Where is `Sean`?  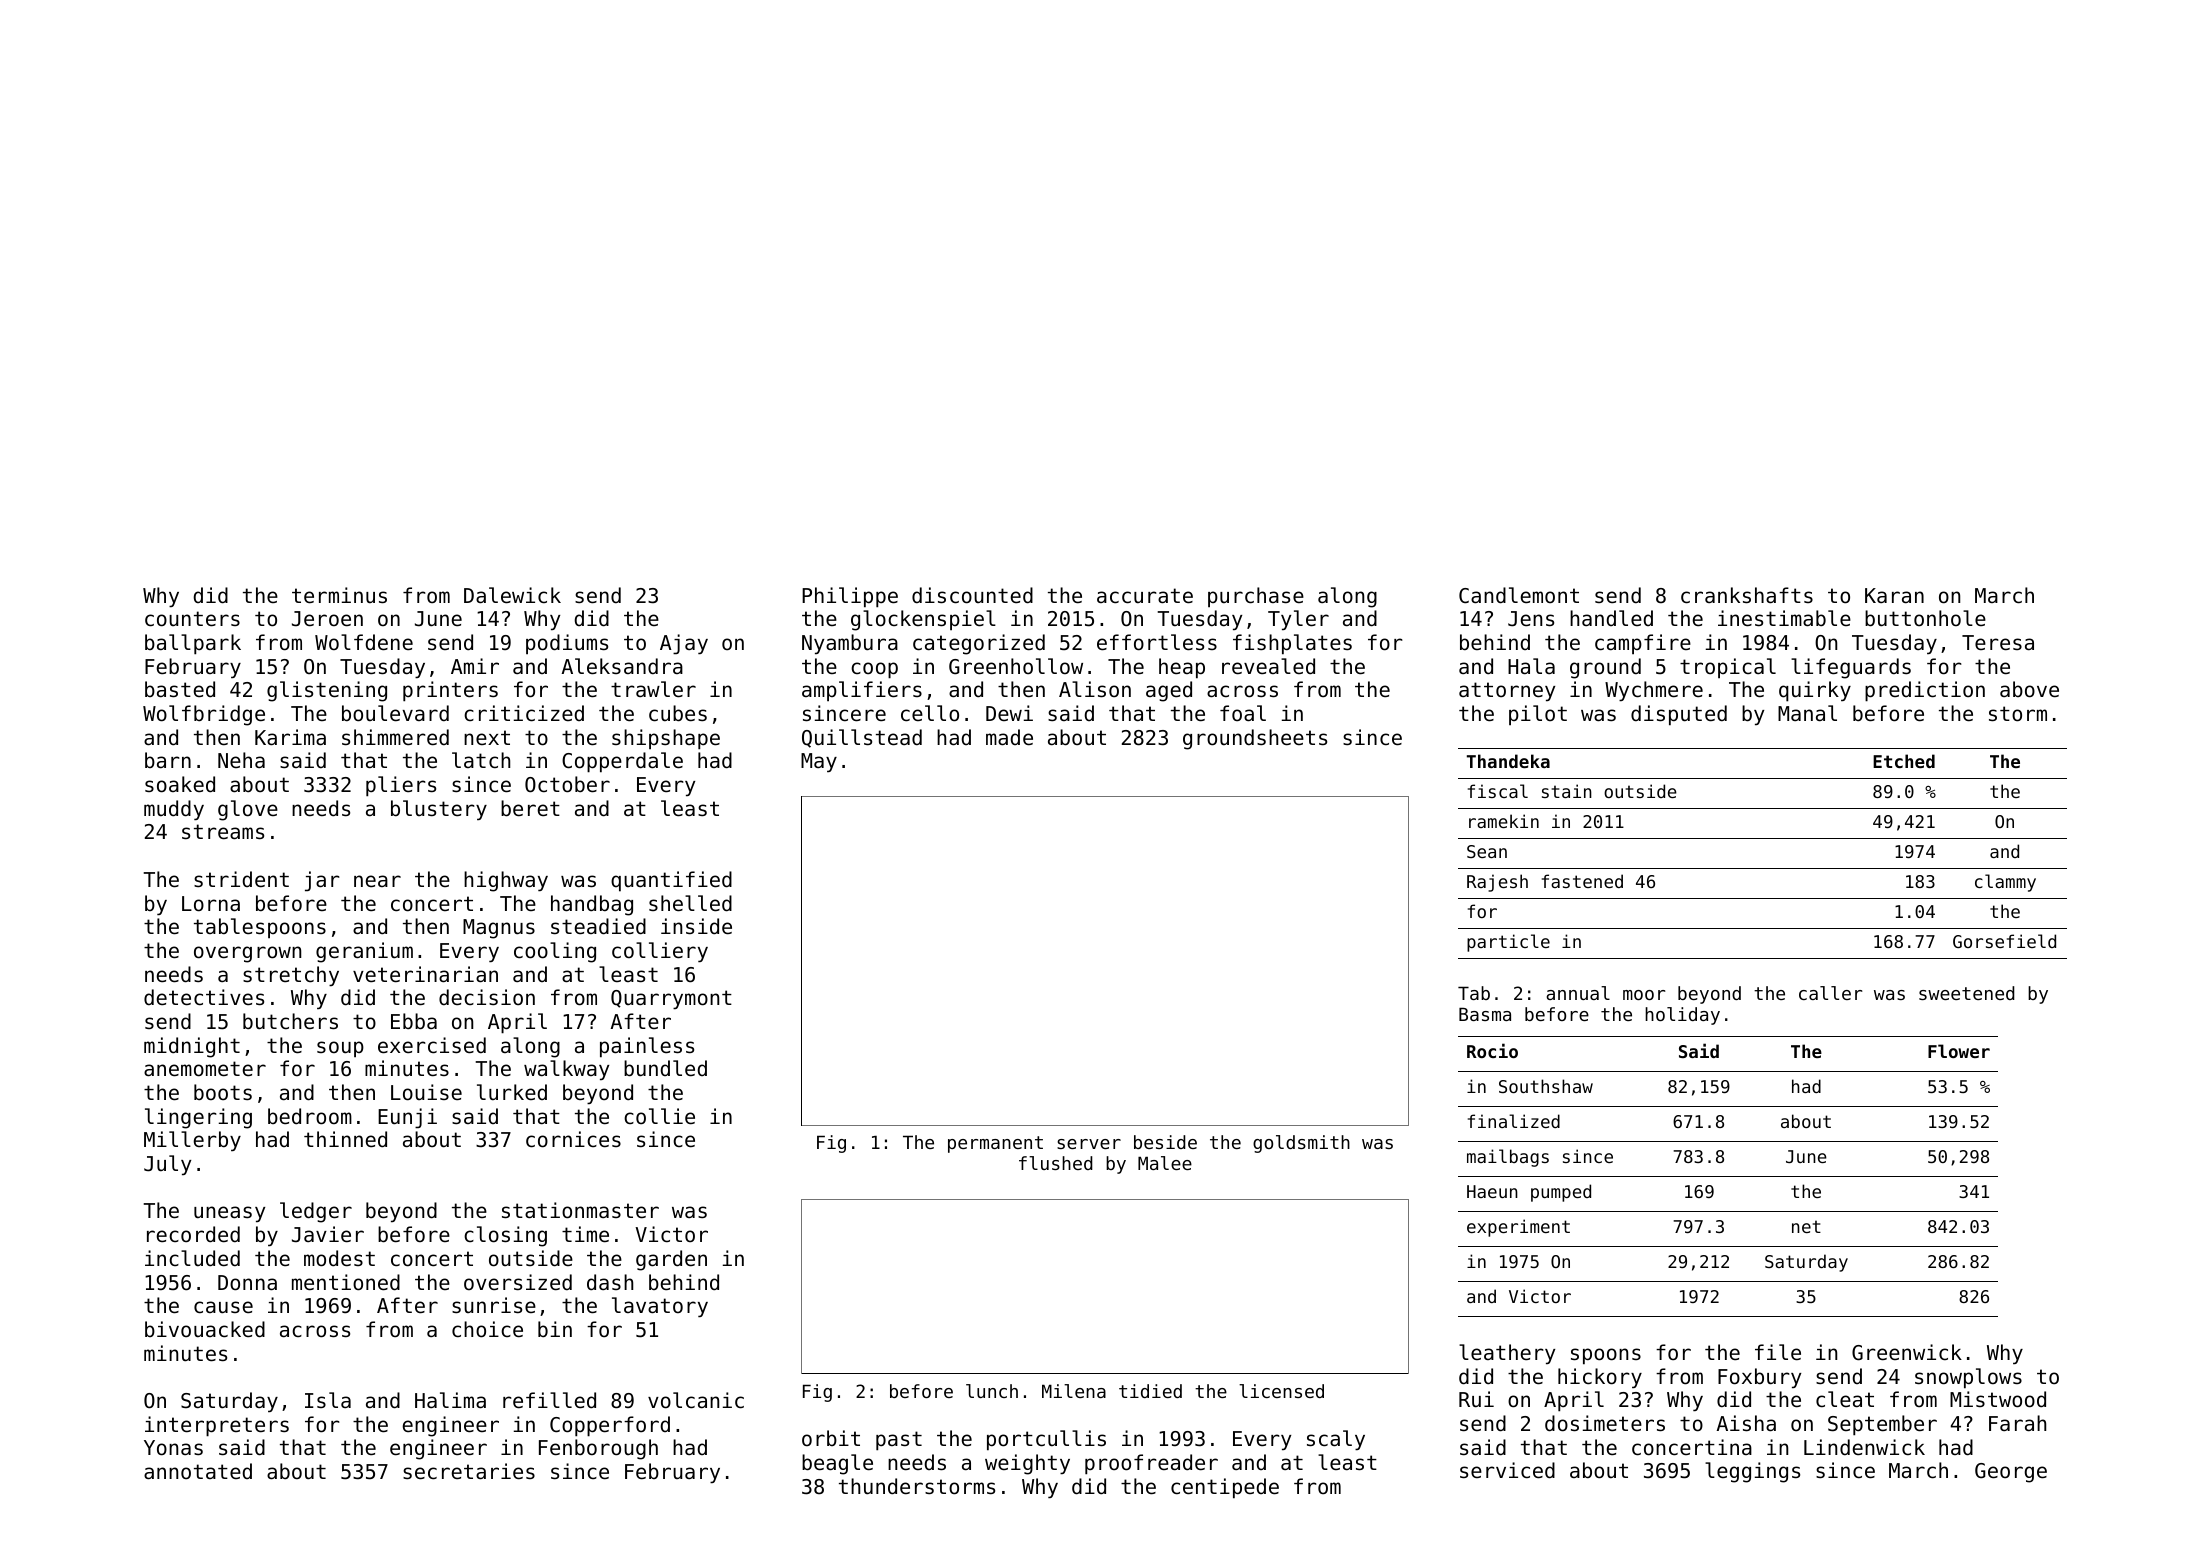 Sean is located at coordinates (1487, 851).
